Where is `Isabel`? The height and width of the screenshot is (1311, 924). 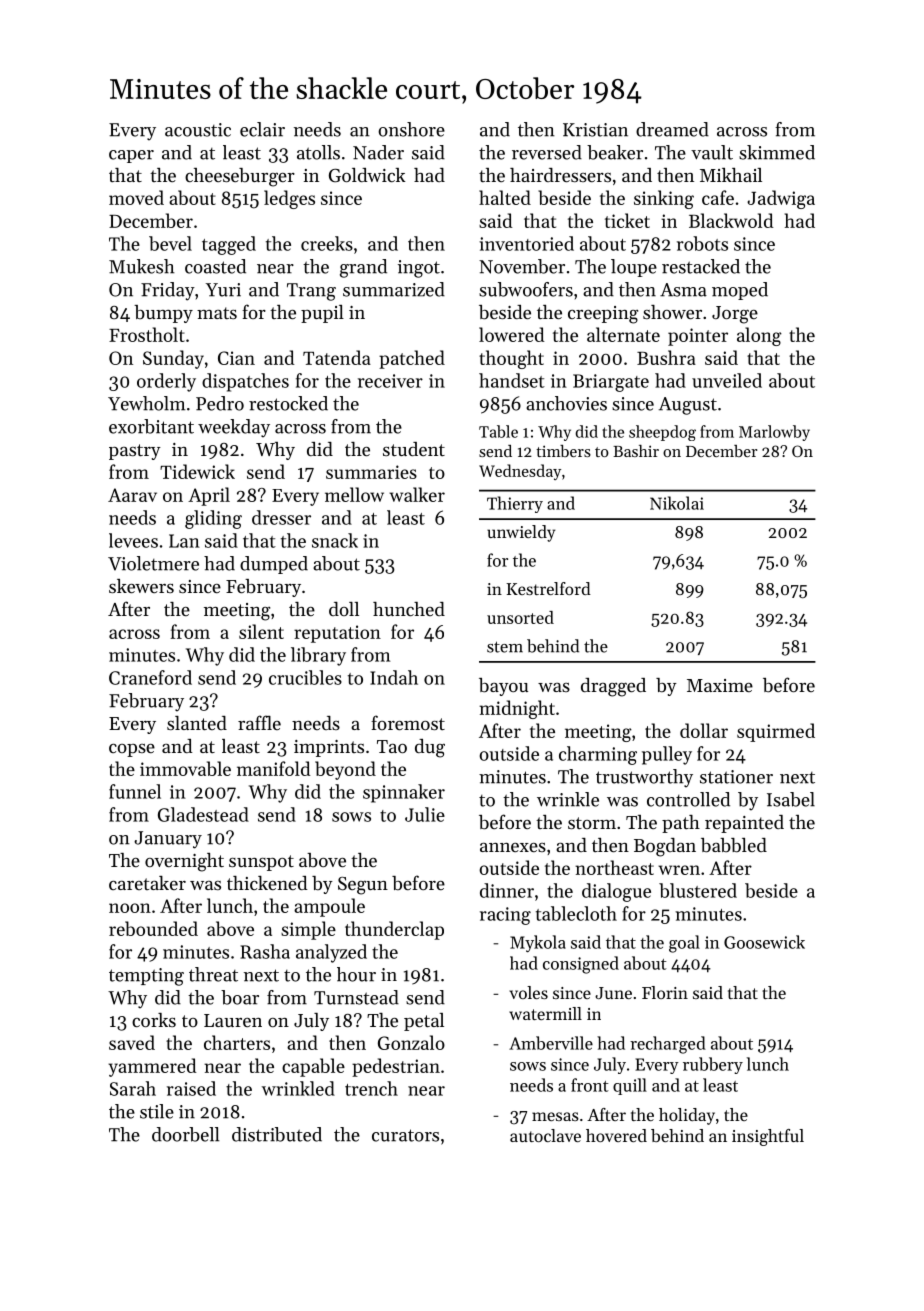
Isabel is located at coordinates (791, 799).
